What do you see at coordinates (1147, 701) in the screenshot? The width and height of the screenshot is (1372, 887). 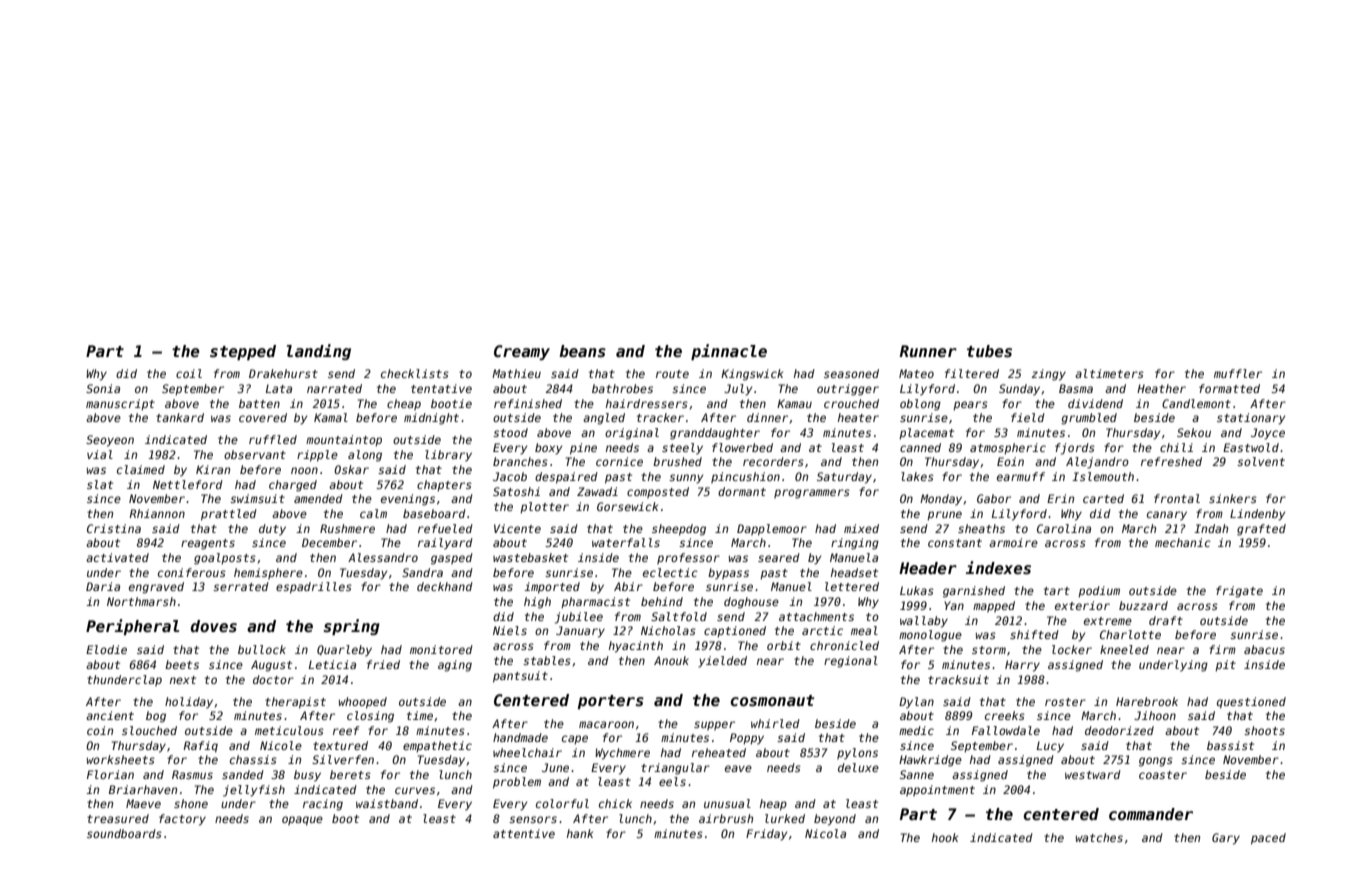 I see `Harebrook` at bounding box center [1147, 701].
